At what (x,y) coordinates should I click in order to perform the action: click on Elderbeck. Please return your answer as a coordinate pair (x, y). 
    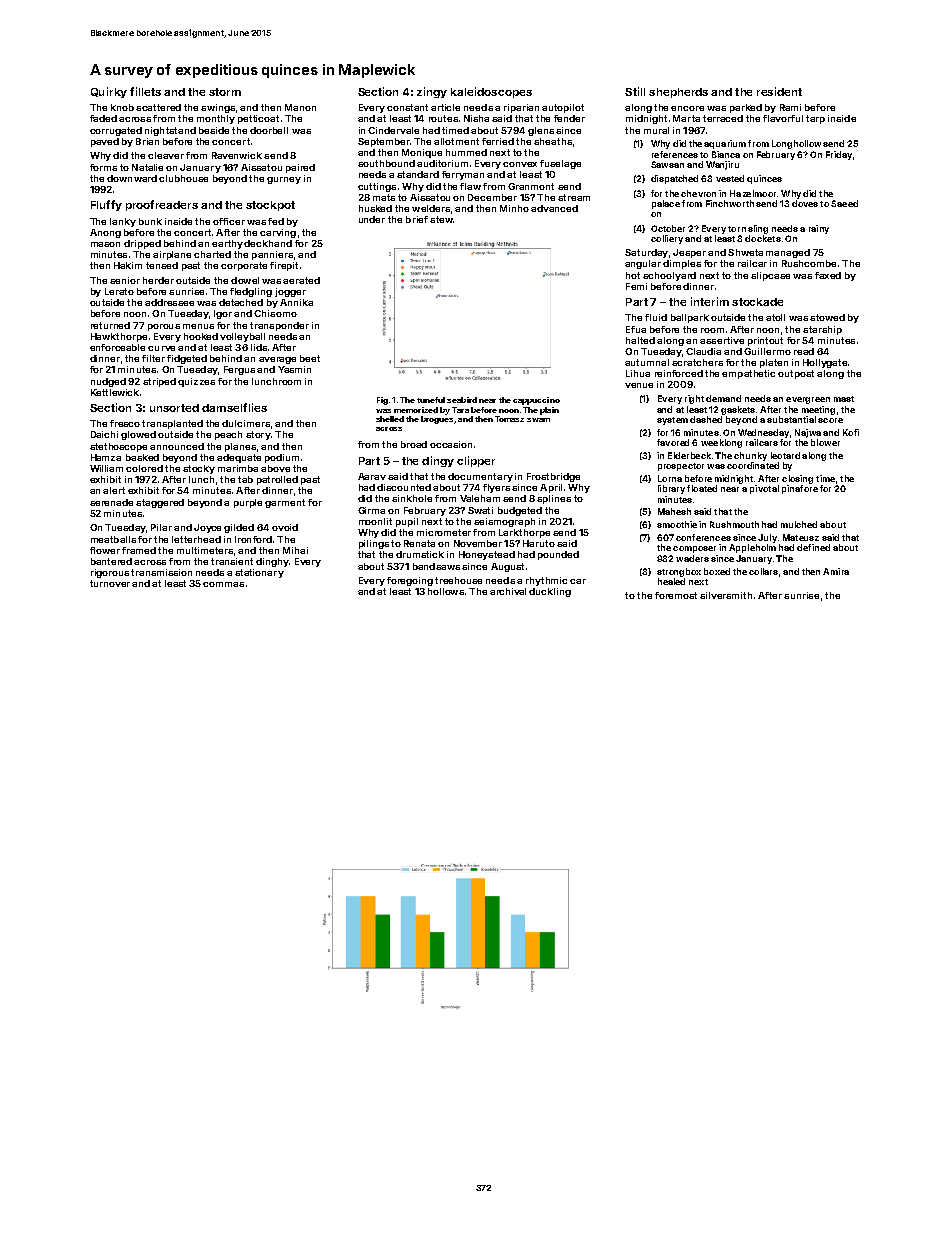
    Looking at the image, I should click on (689, 455).
